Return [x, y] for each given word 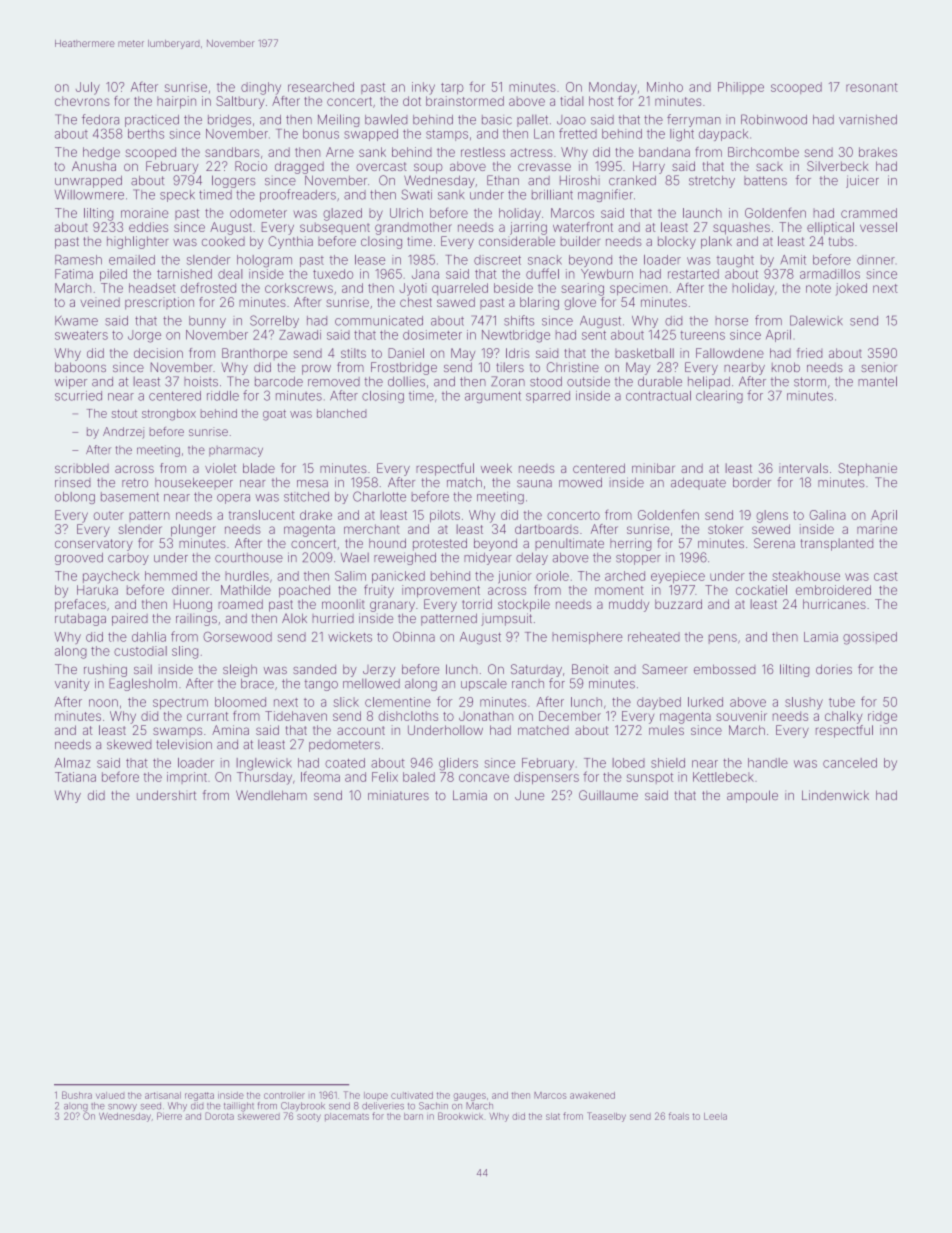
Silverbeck [838, 166]
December [570, 716]
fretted [578, 133]
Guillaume [608, 795]
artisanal [163, 1095]
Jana [425, 274]
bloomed [240, 702]
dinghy [261, 88]
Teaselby [606, 1117]
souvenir [741, 716]
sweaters [81, 335]
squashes [741, 229]
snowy [122, 1107]
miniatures [398, 795]
